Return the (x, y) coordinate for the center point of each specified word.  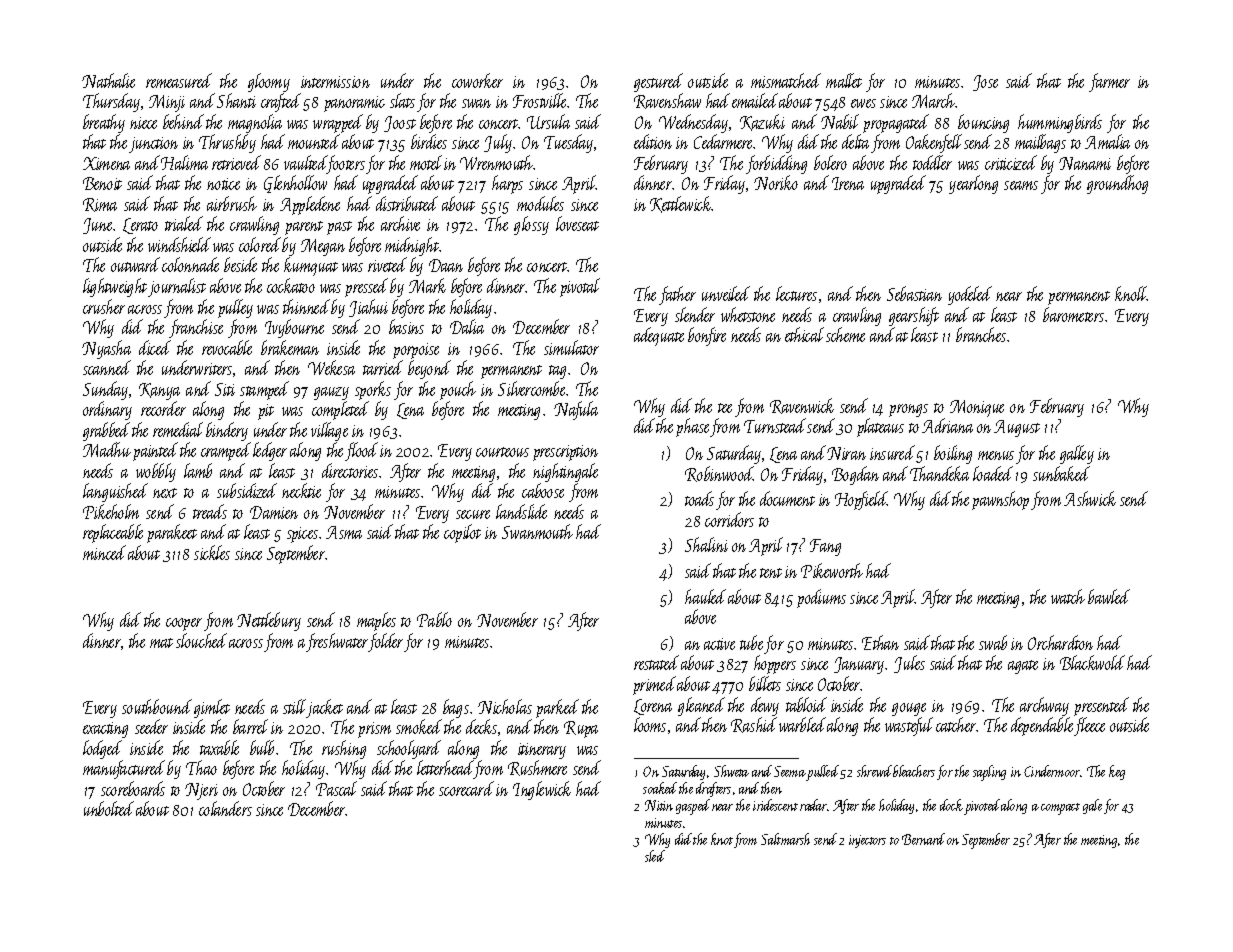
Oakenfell (934, 143)
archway (1044, 706)
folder (385, 642)
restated (656, 662)
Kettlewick (681, 204)
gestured (658, 82)
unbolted (109, 808)
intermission (335, 82)
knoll (1131, 293)
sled (655, 856)
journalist (177, 287)
